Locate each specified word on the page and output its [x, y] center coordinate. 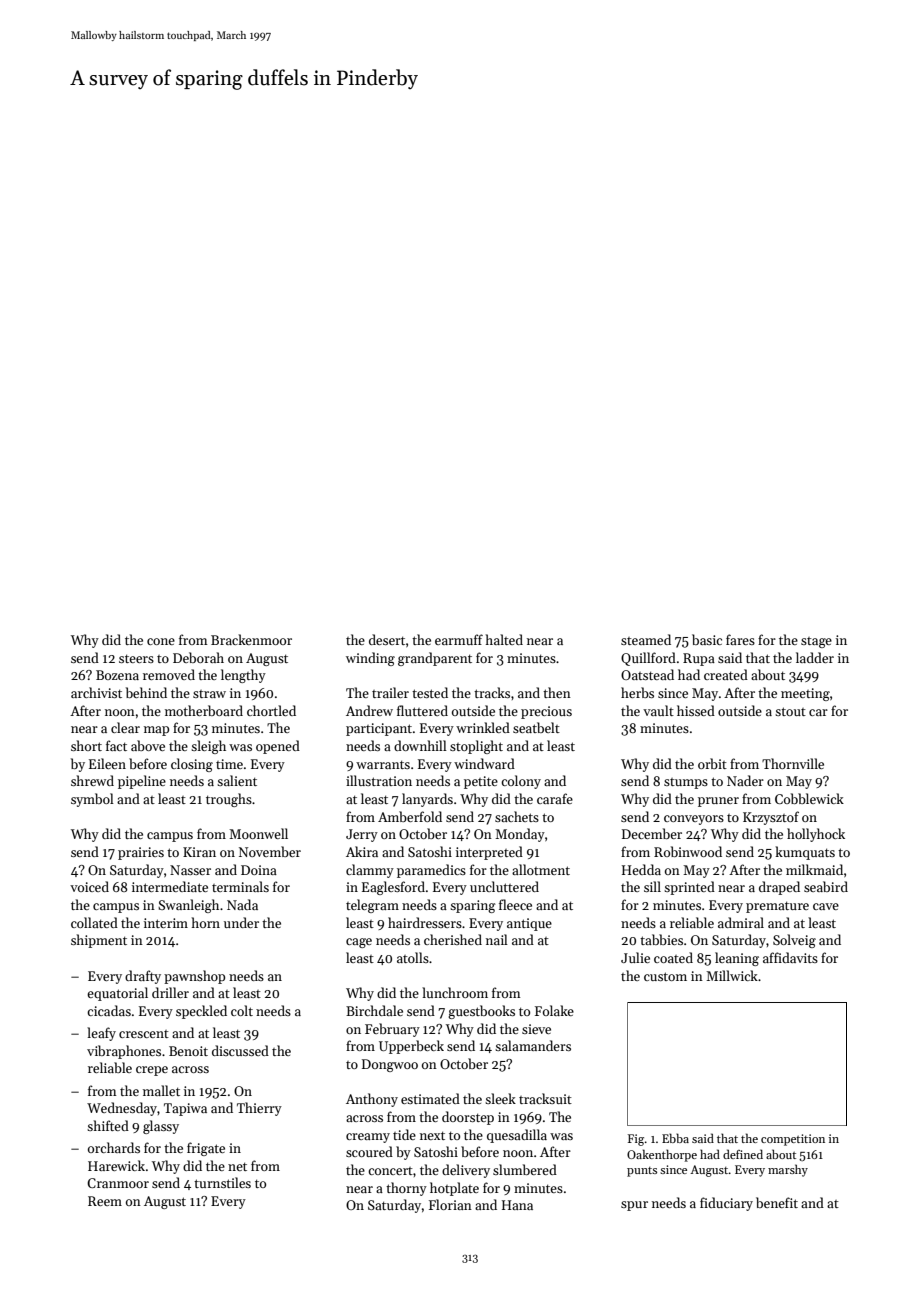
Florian [450, 1204]
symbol [92, 800]
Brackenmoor [251, 639]
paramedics [431, 871]
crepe [152, 1071]
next [432, 1135]
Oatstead [647, 674]
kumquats [805, 853]
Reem [105, 1201]
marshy [788, 1170]
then [557, 692]
